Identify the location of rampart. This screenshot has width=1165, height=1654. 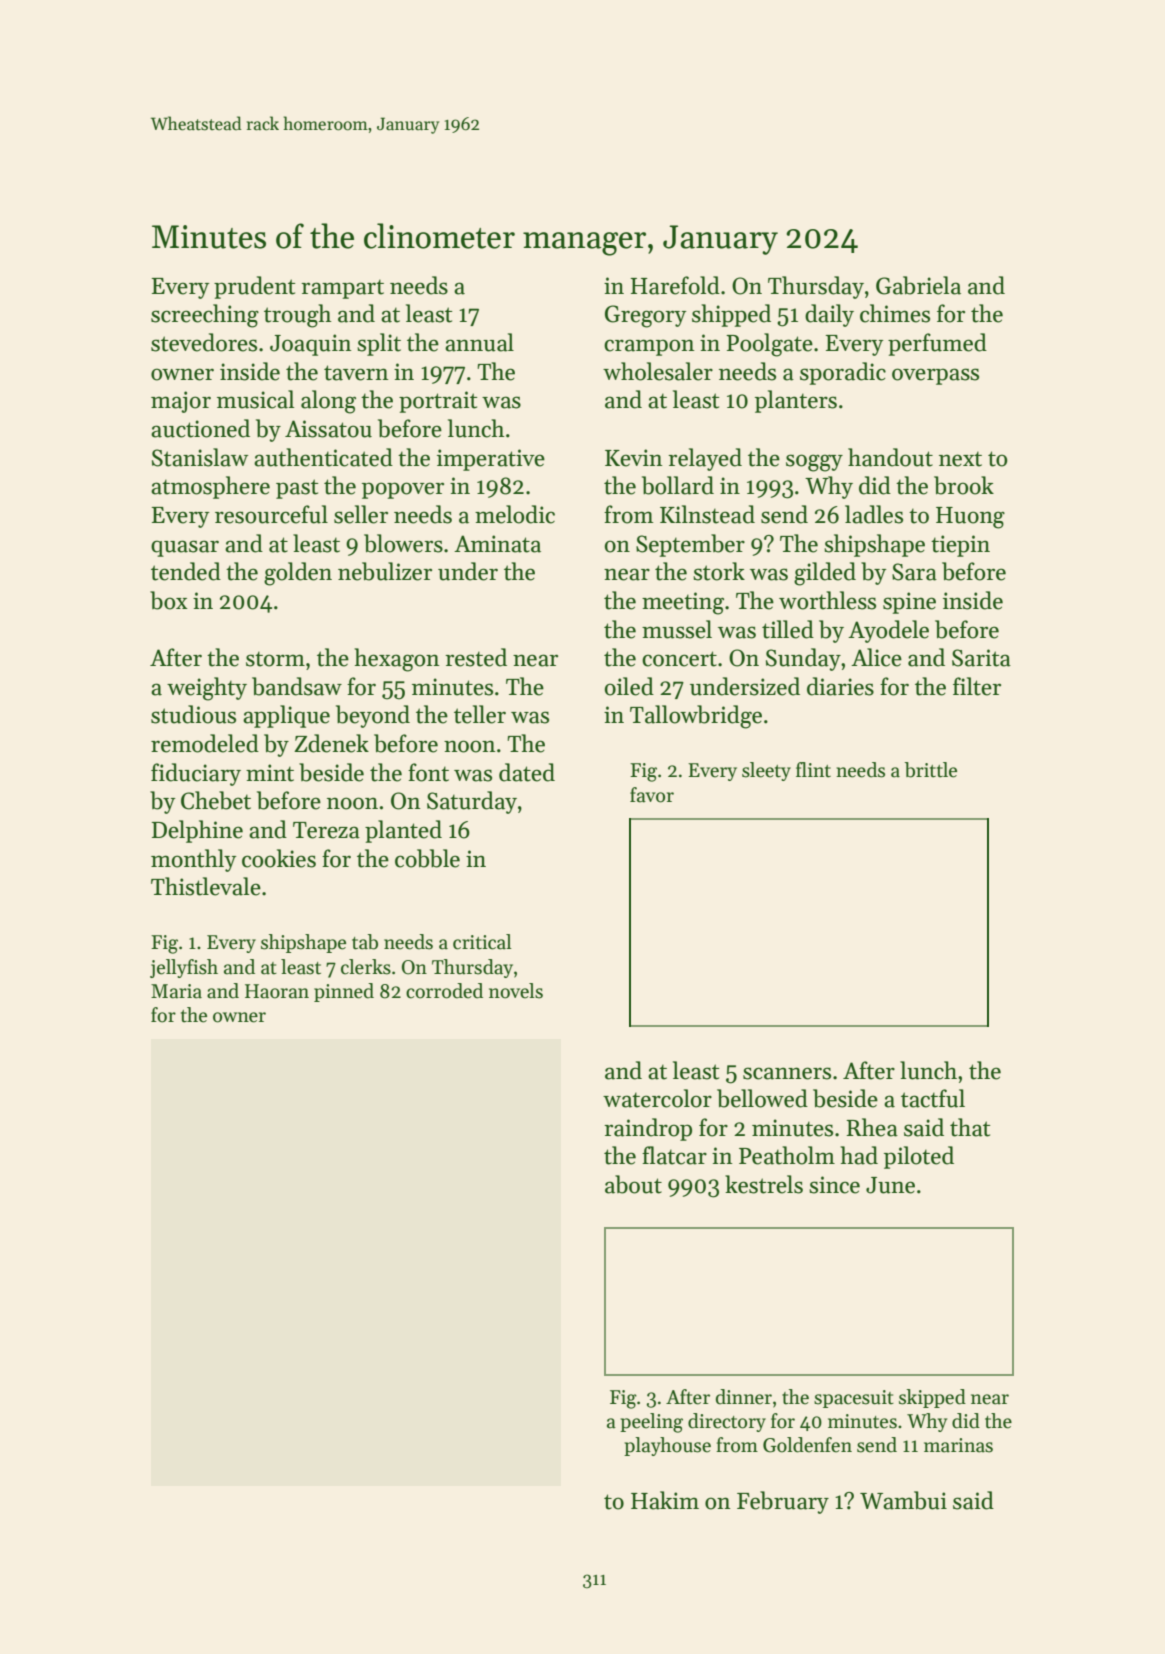
(342, 289).
